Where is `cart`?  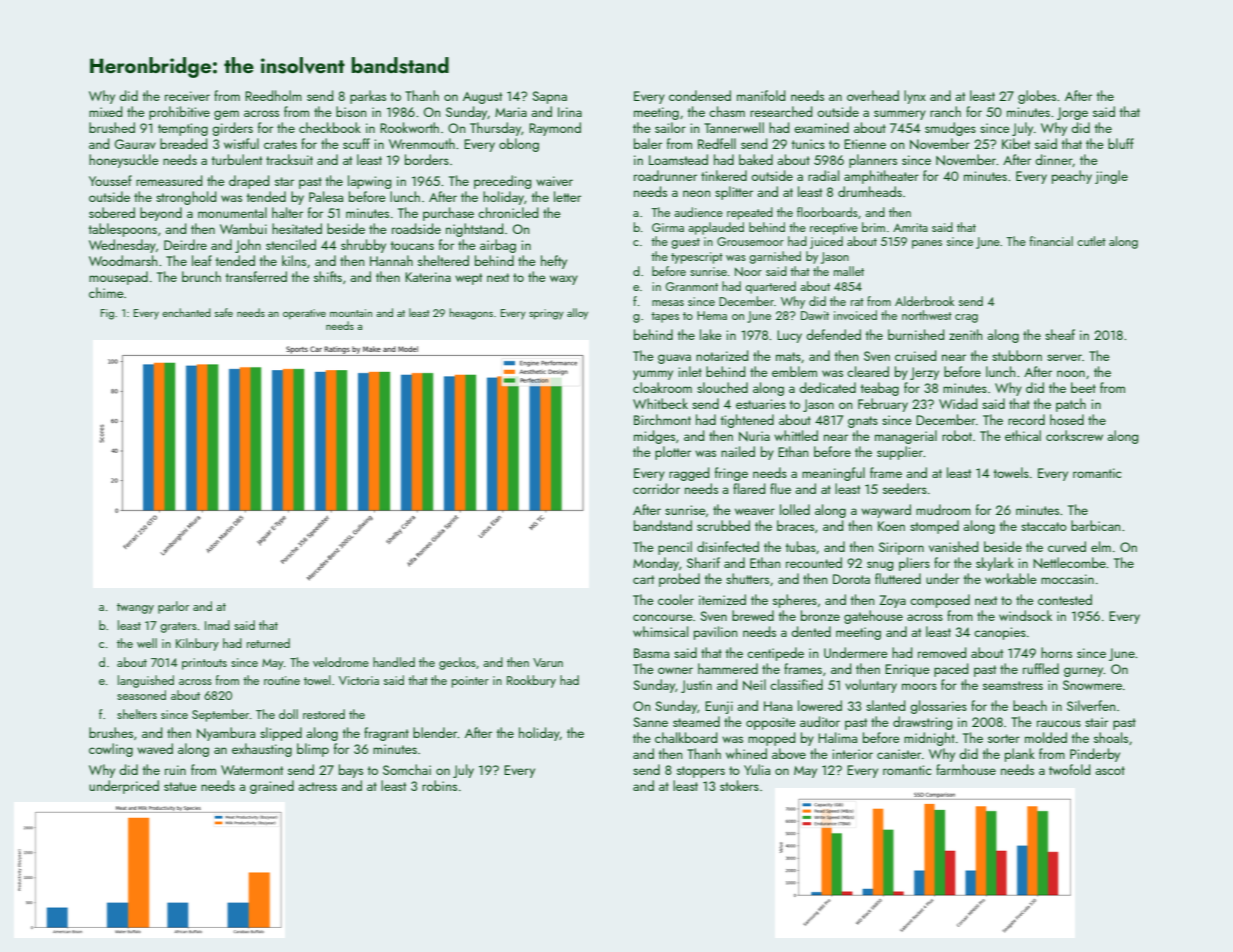
cart is located at coordinates (643, 579).
